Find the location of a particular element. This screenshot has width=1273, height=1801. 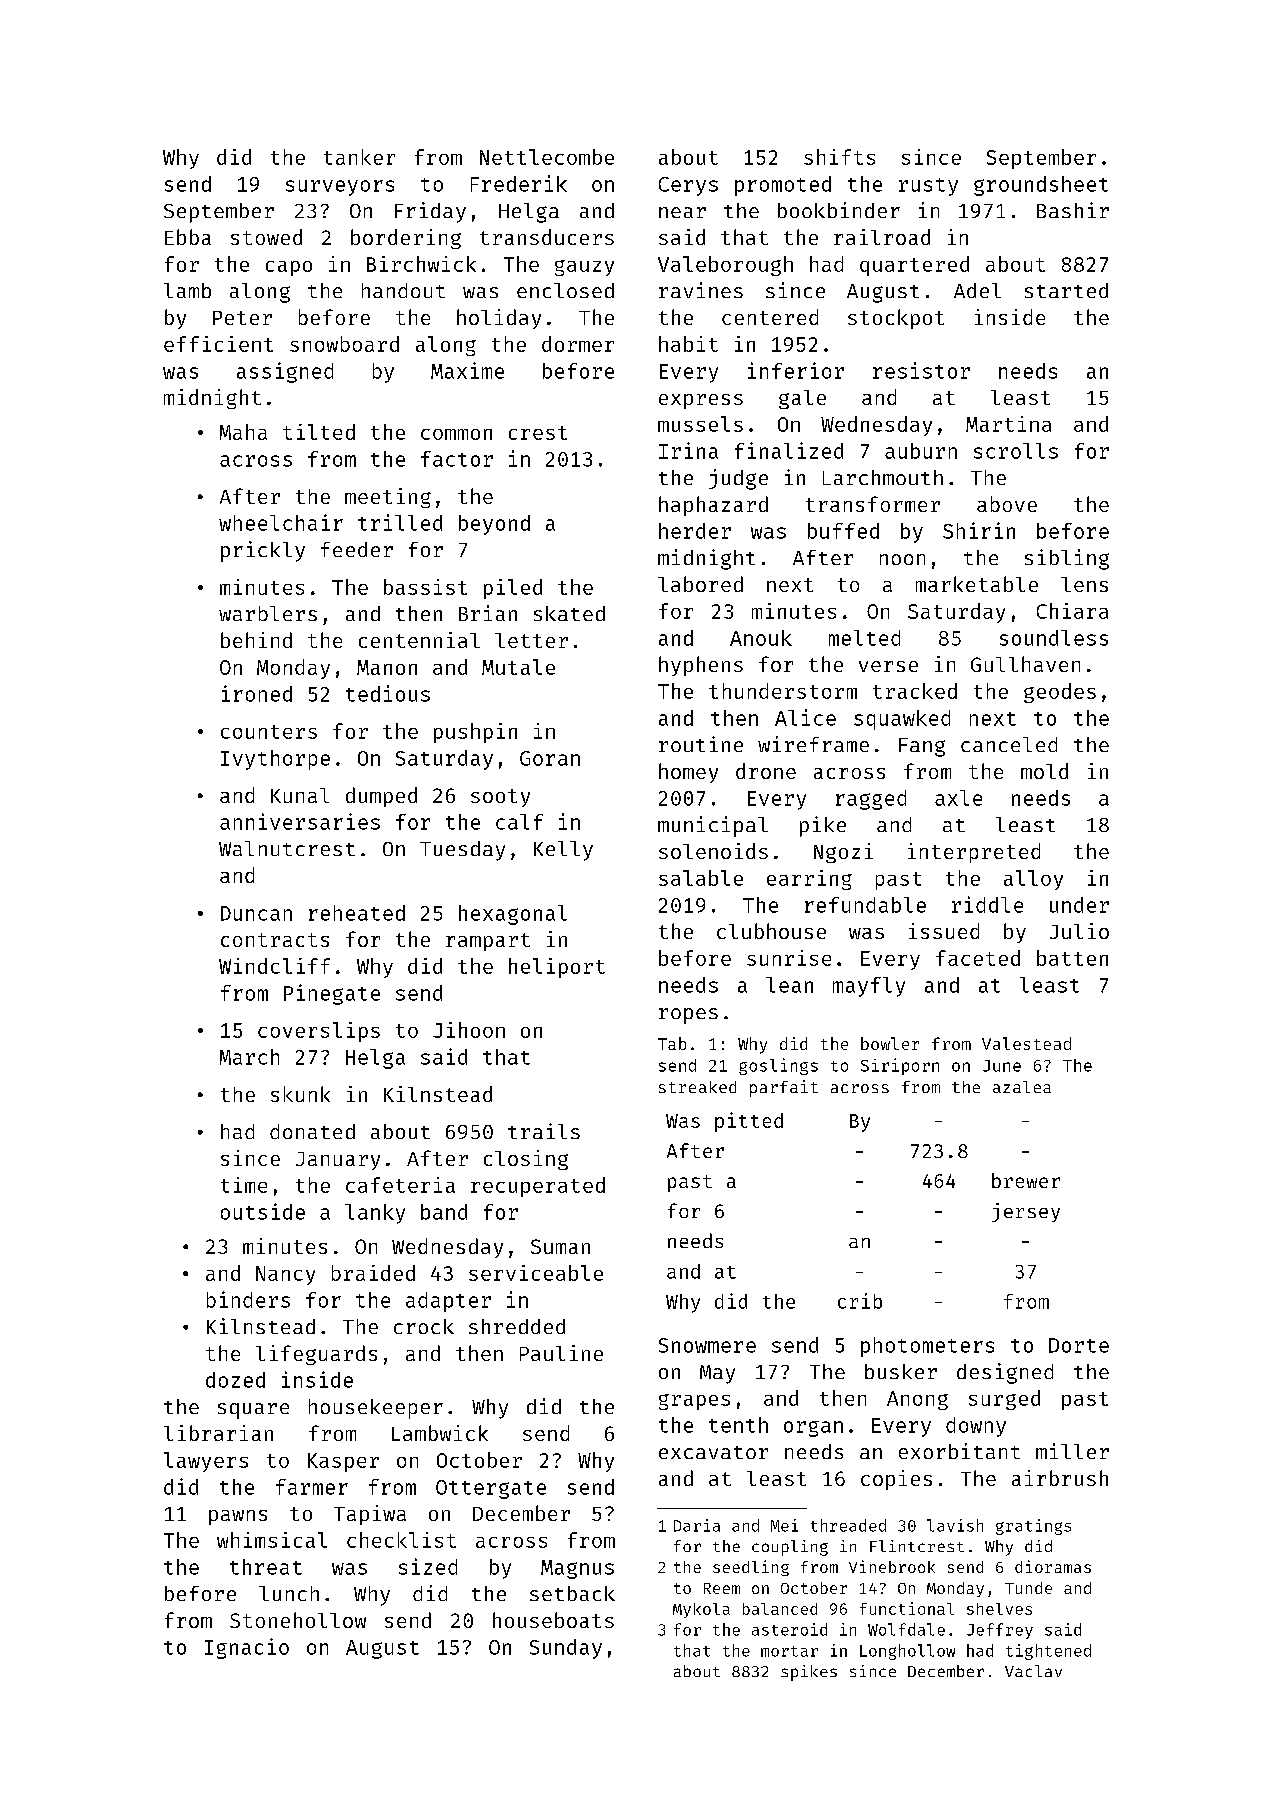

Stonehollow is located at coordinates (298, 1620).
